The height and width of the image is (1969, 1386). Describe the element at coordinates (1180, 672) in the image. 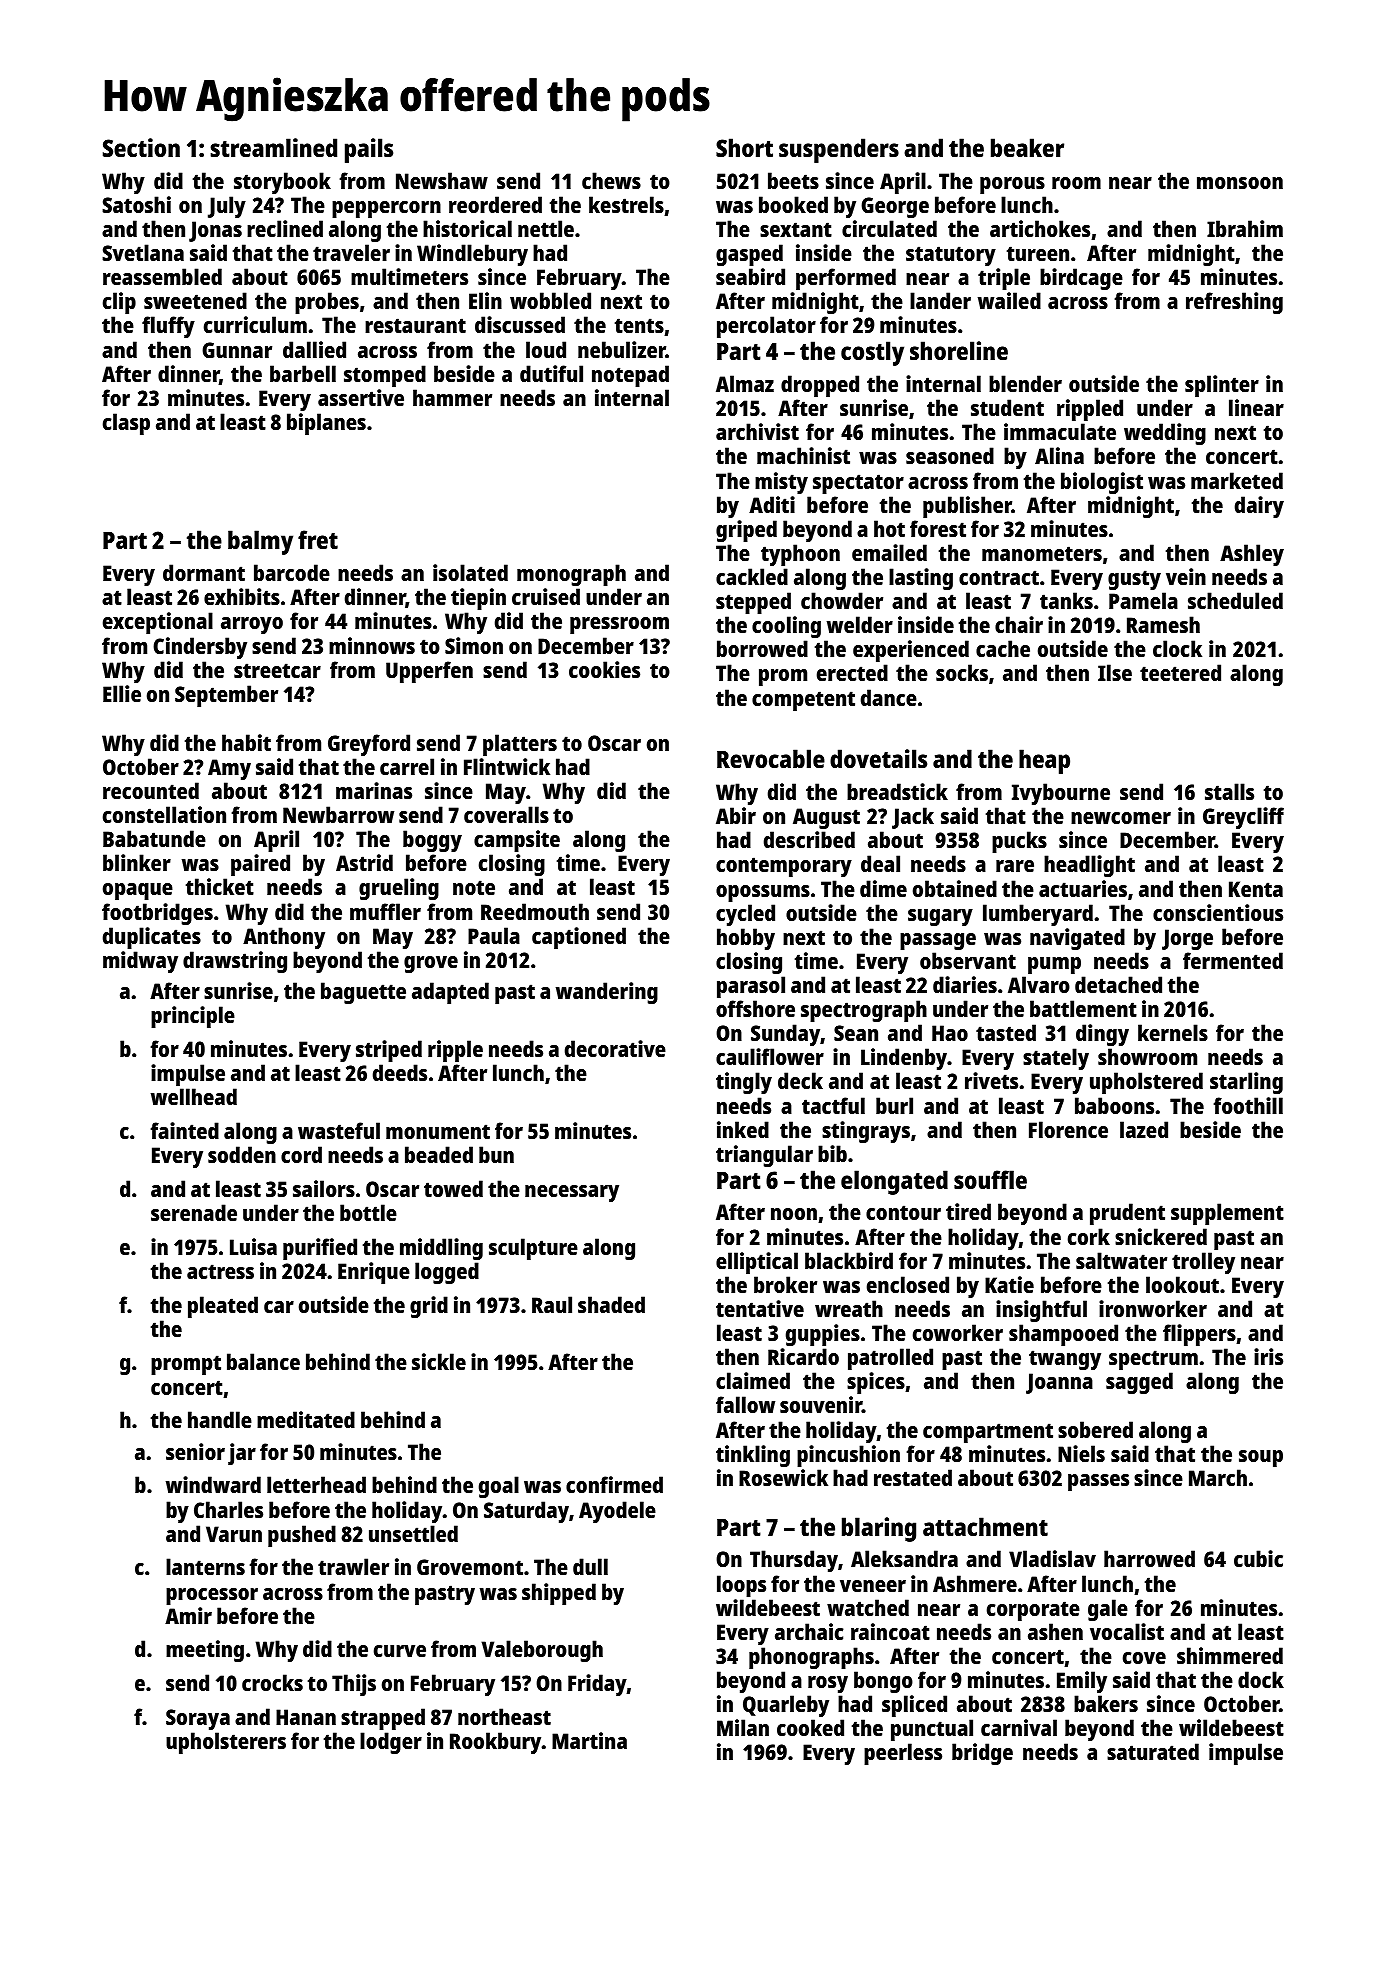

I see `teetered` at that location.
